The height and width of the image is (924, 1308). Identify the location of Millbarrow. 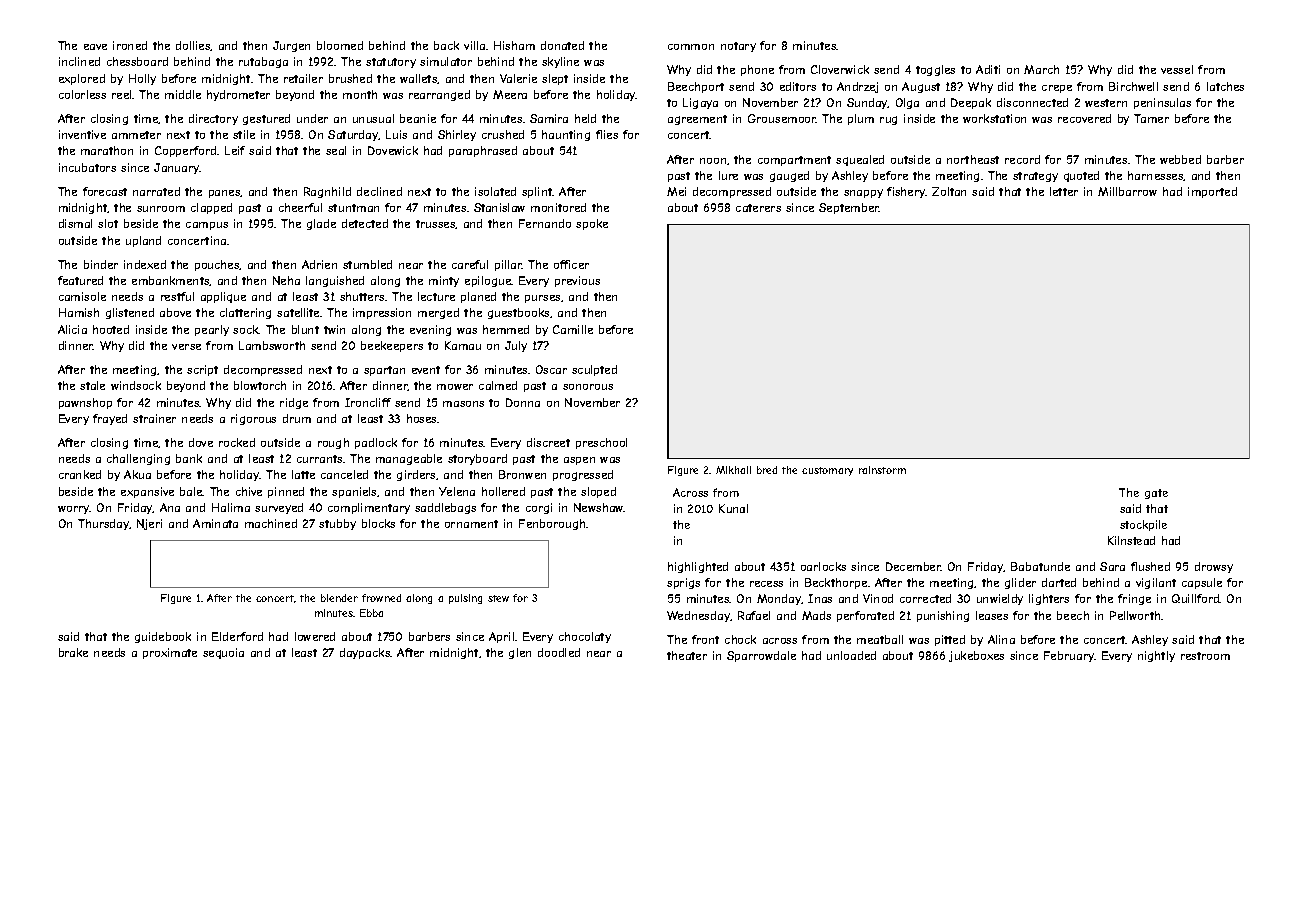
(1127, 191).
